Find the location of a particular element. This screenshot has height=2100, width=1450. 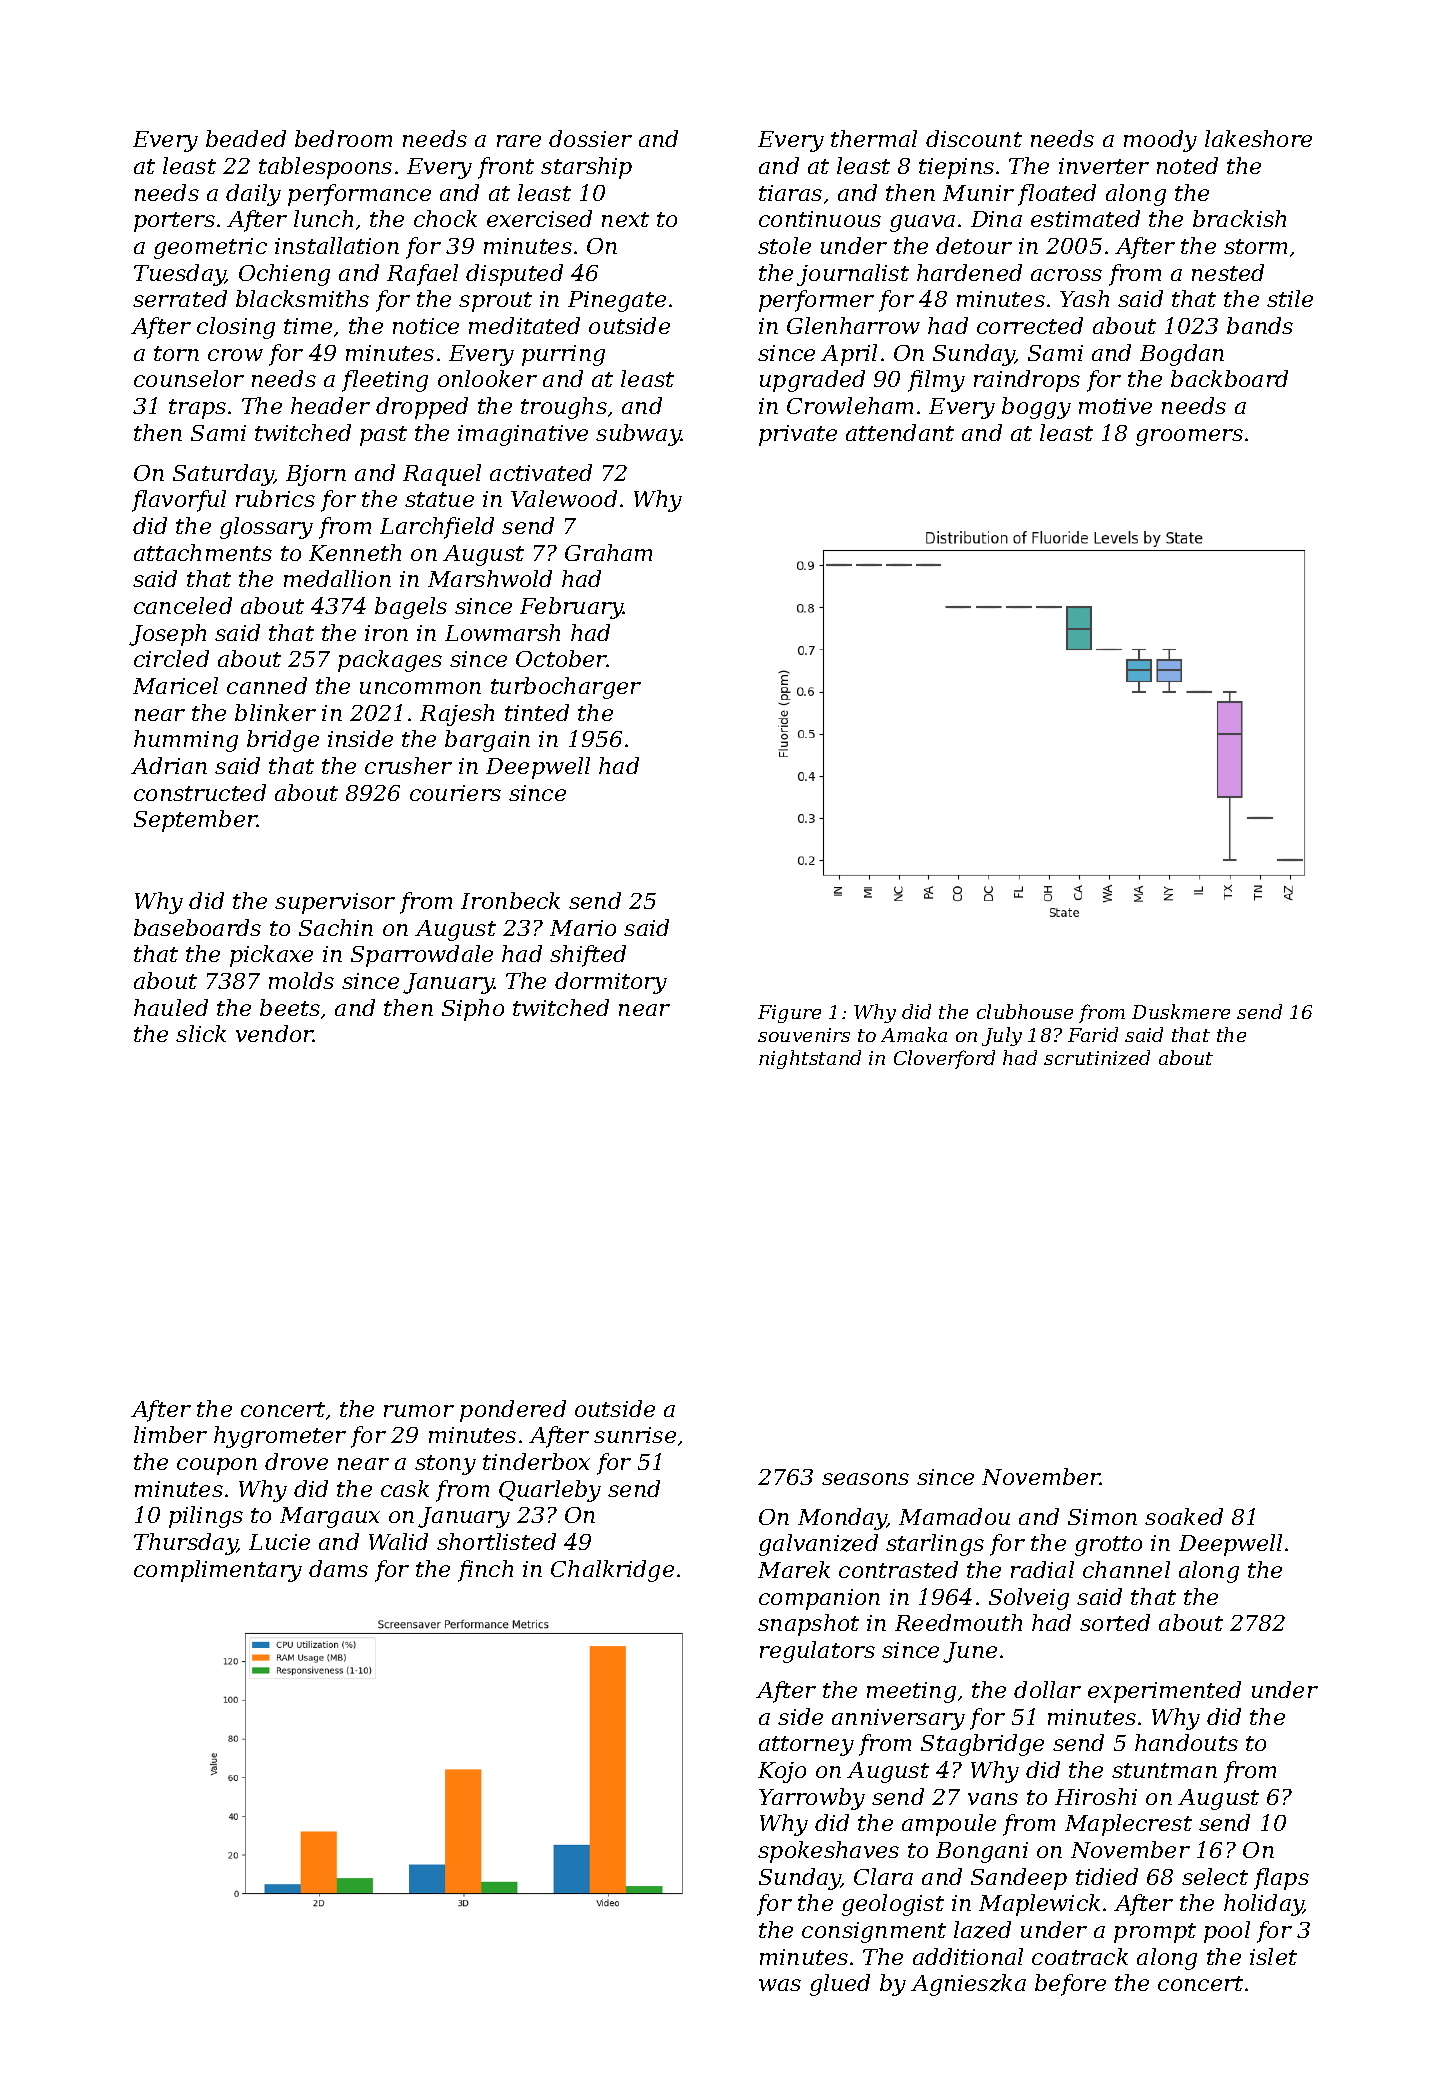

scrutinized is located at coordinates (1097, 1057).
